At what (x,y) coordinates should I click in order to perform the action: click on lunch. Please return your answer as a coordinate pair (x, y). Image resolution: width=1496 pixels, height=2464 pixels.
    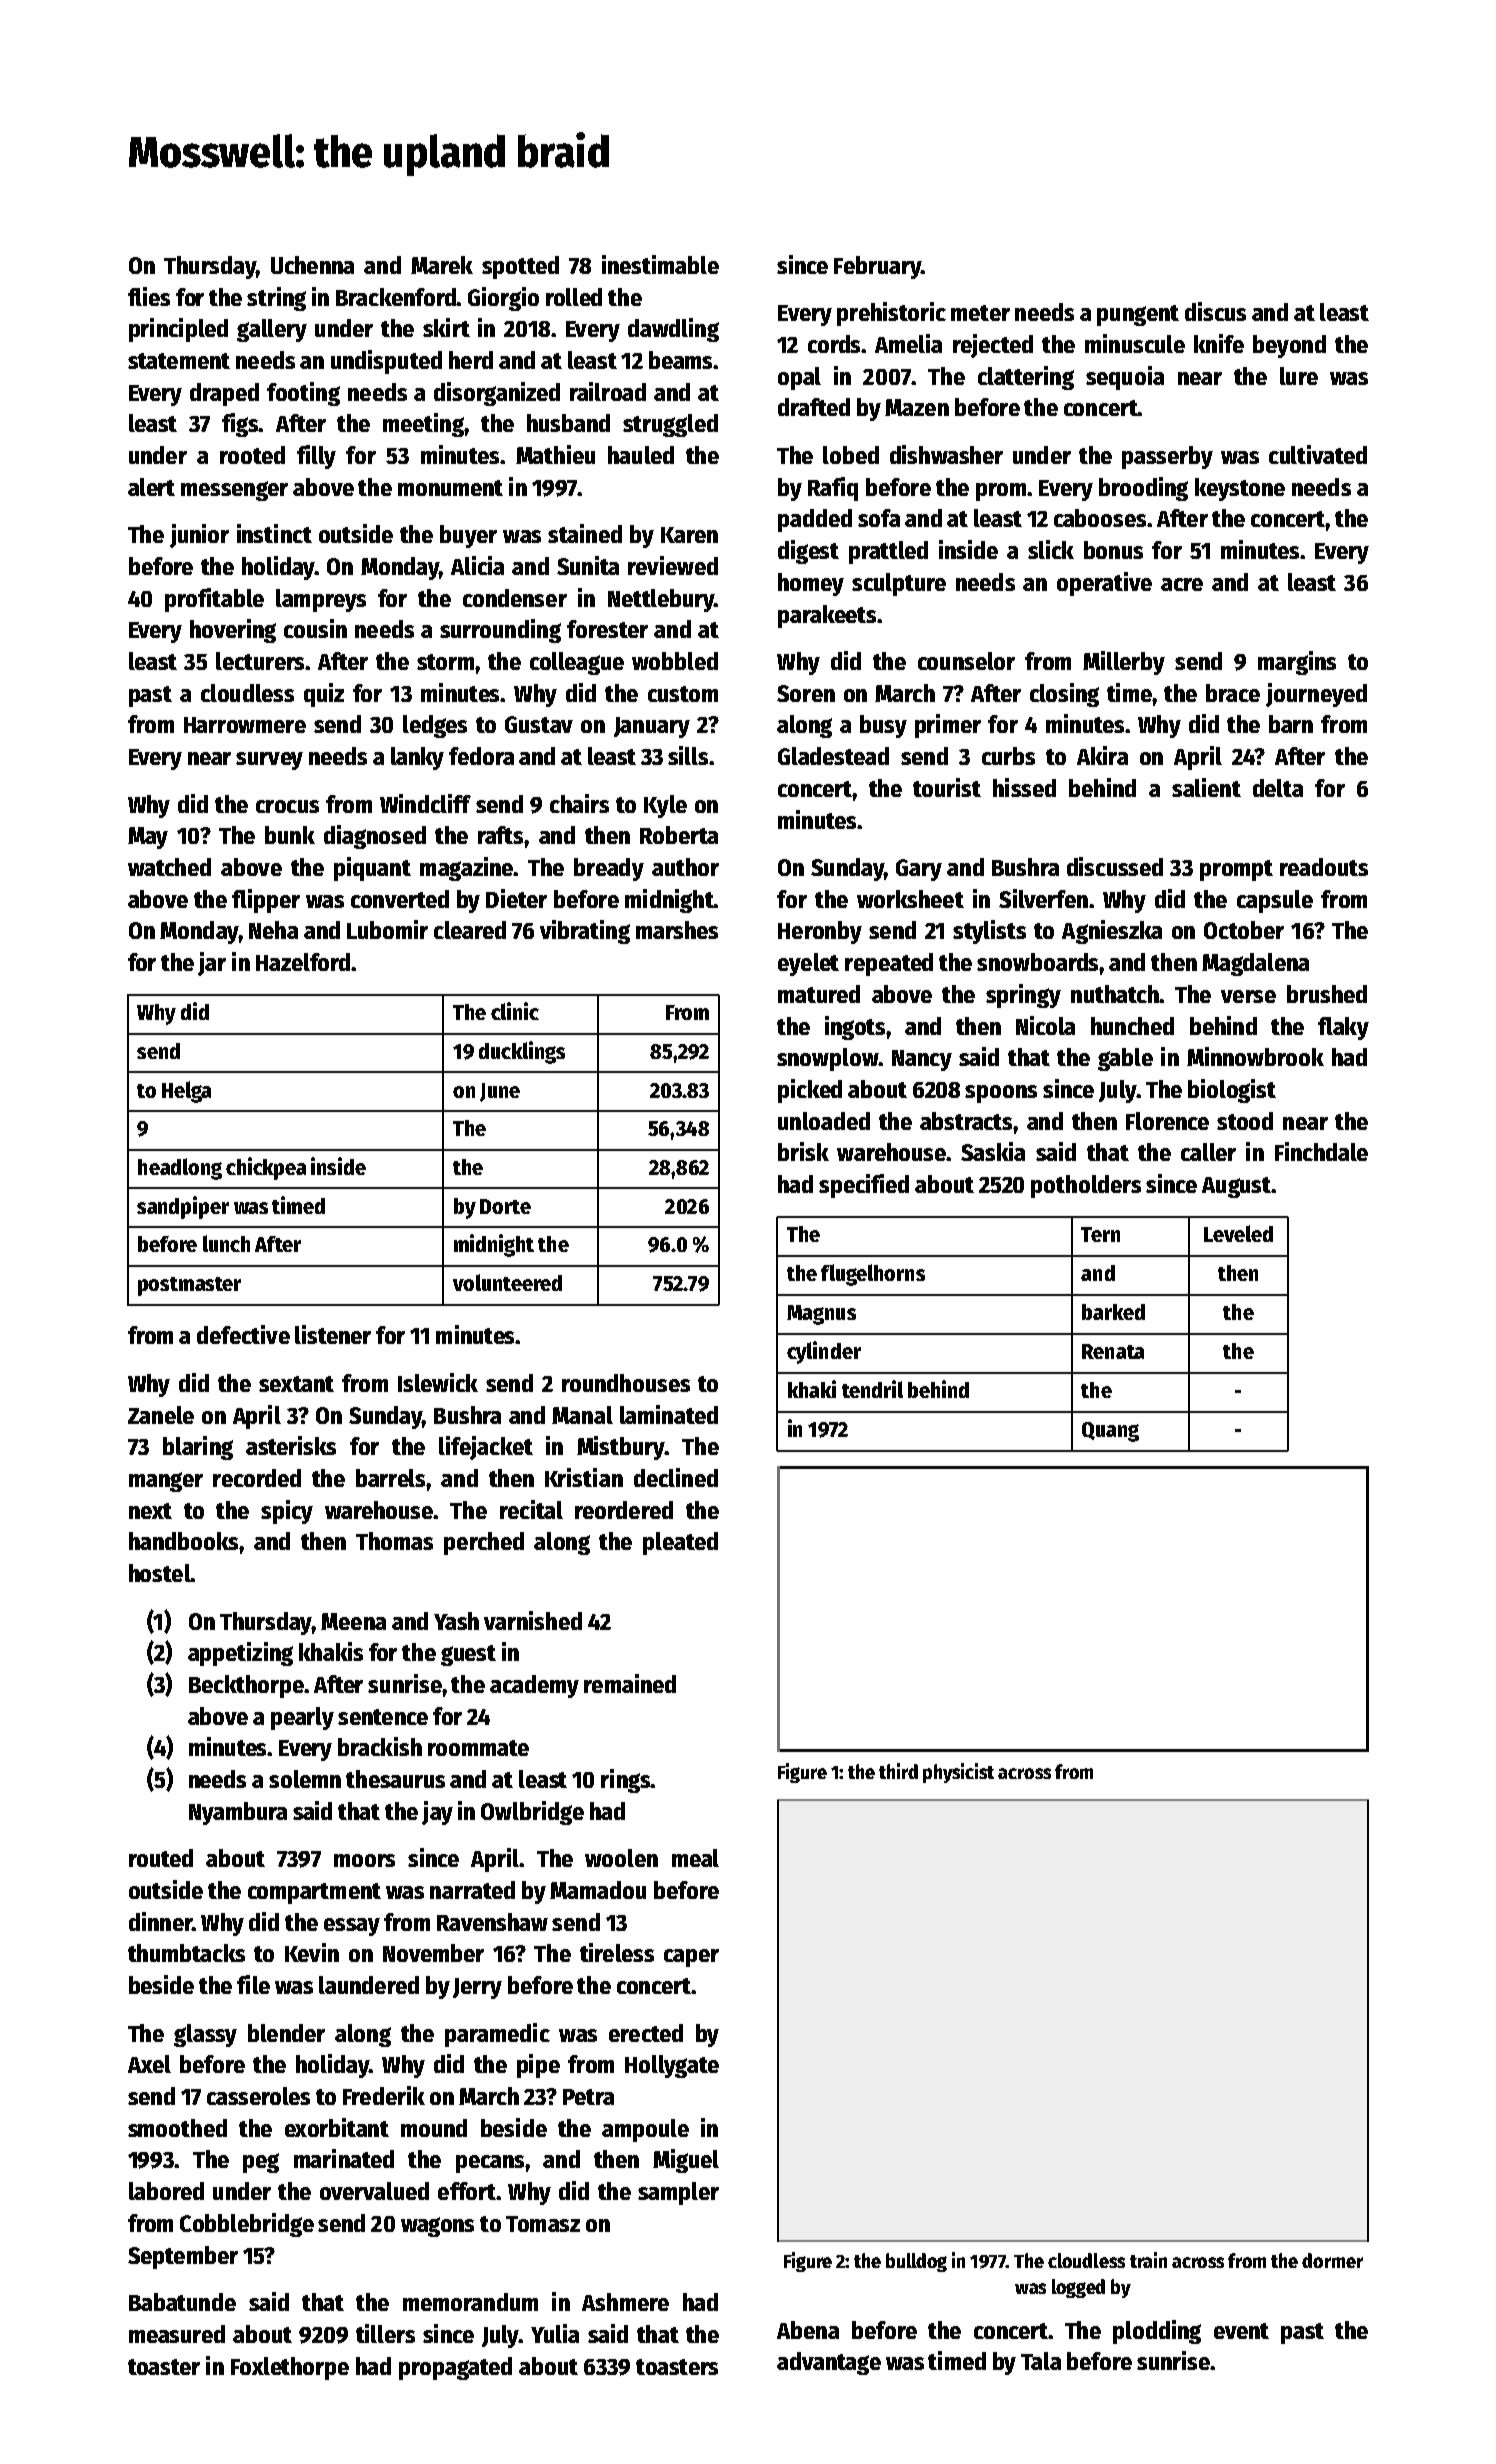
    Looking at the image, I should click on (226, 1243).
